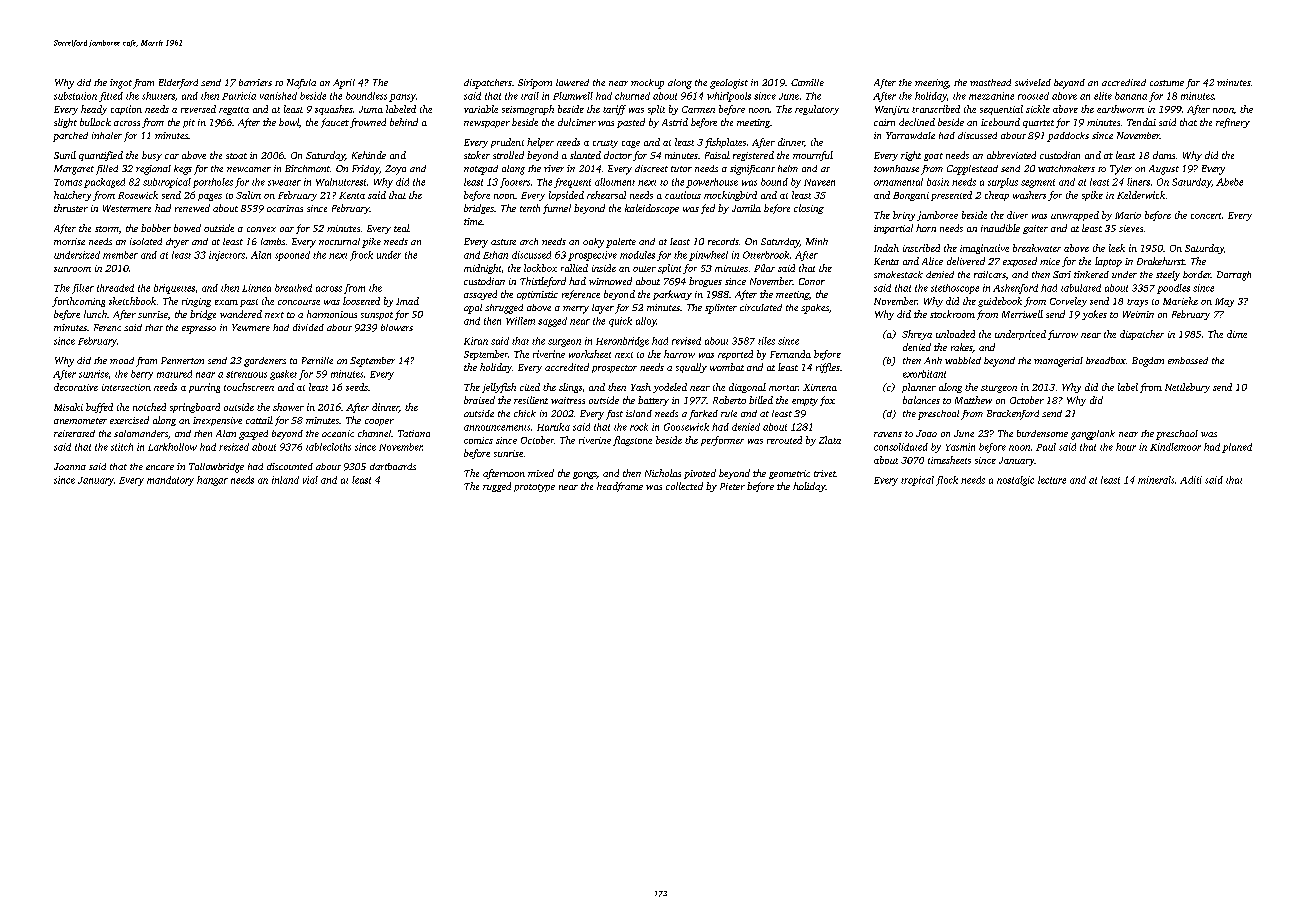 This screenshot has width=1308, height=924. I want to click on Thistleford, so click(543, 282).
